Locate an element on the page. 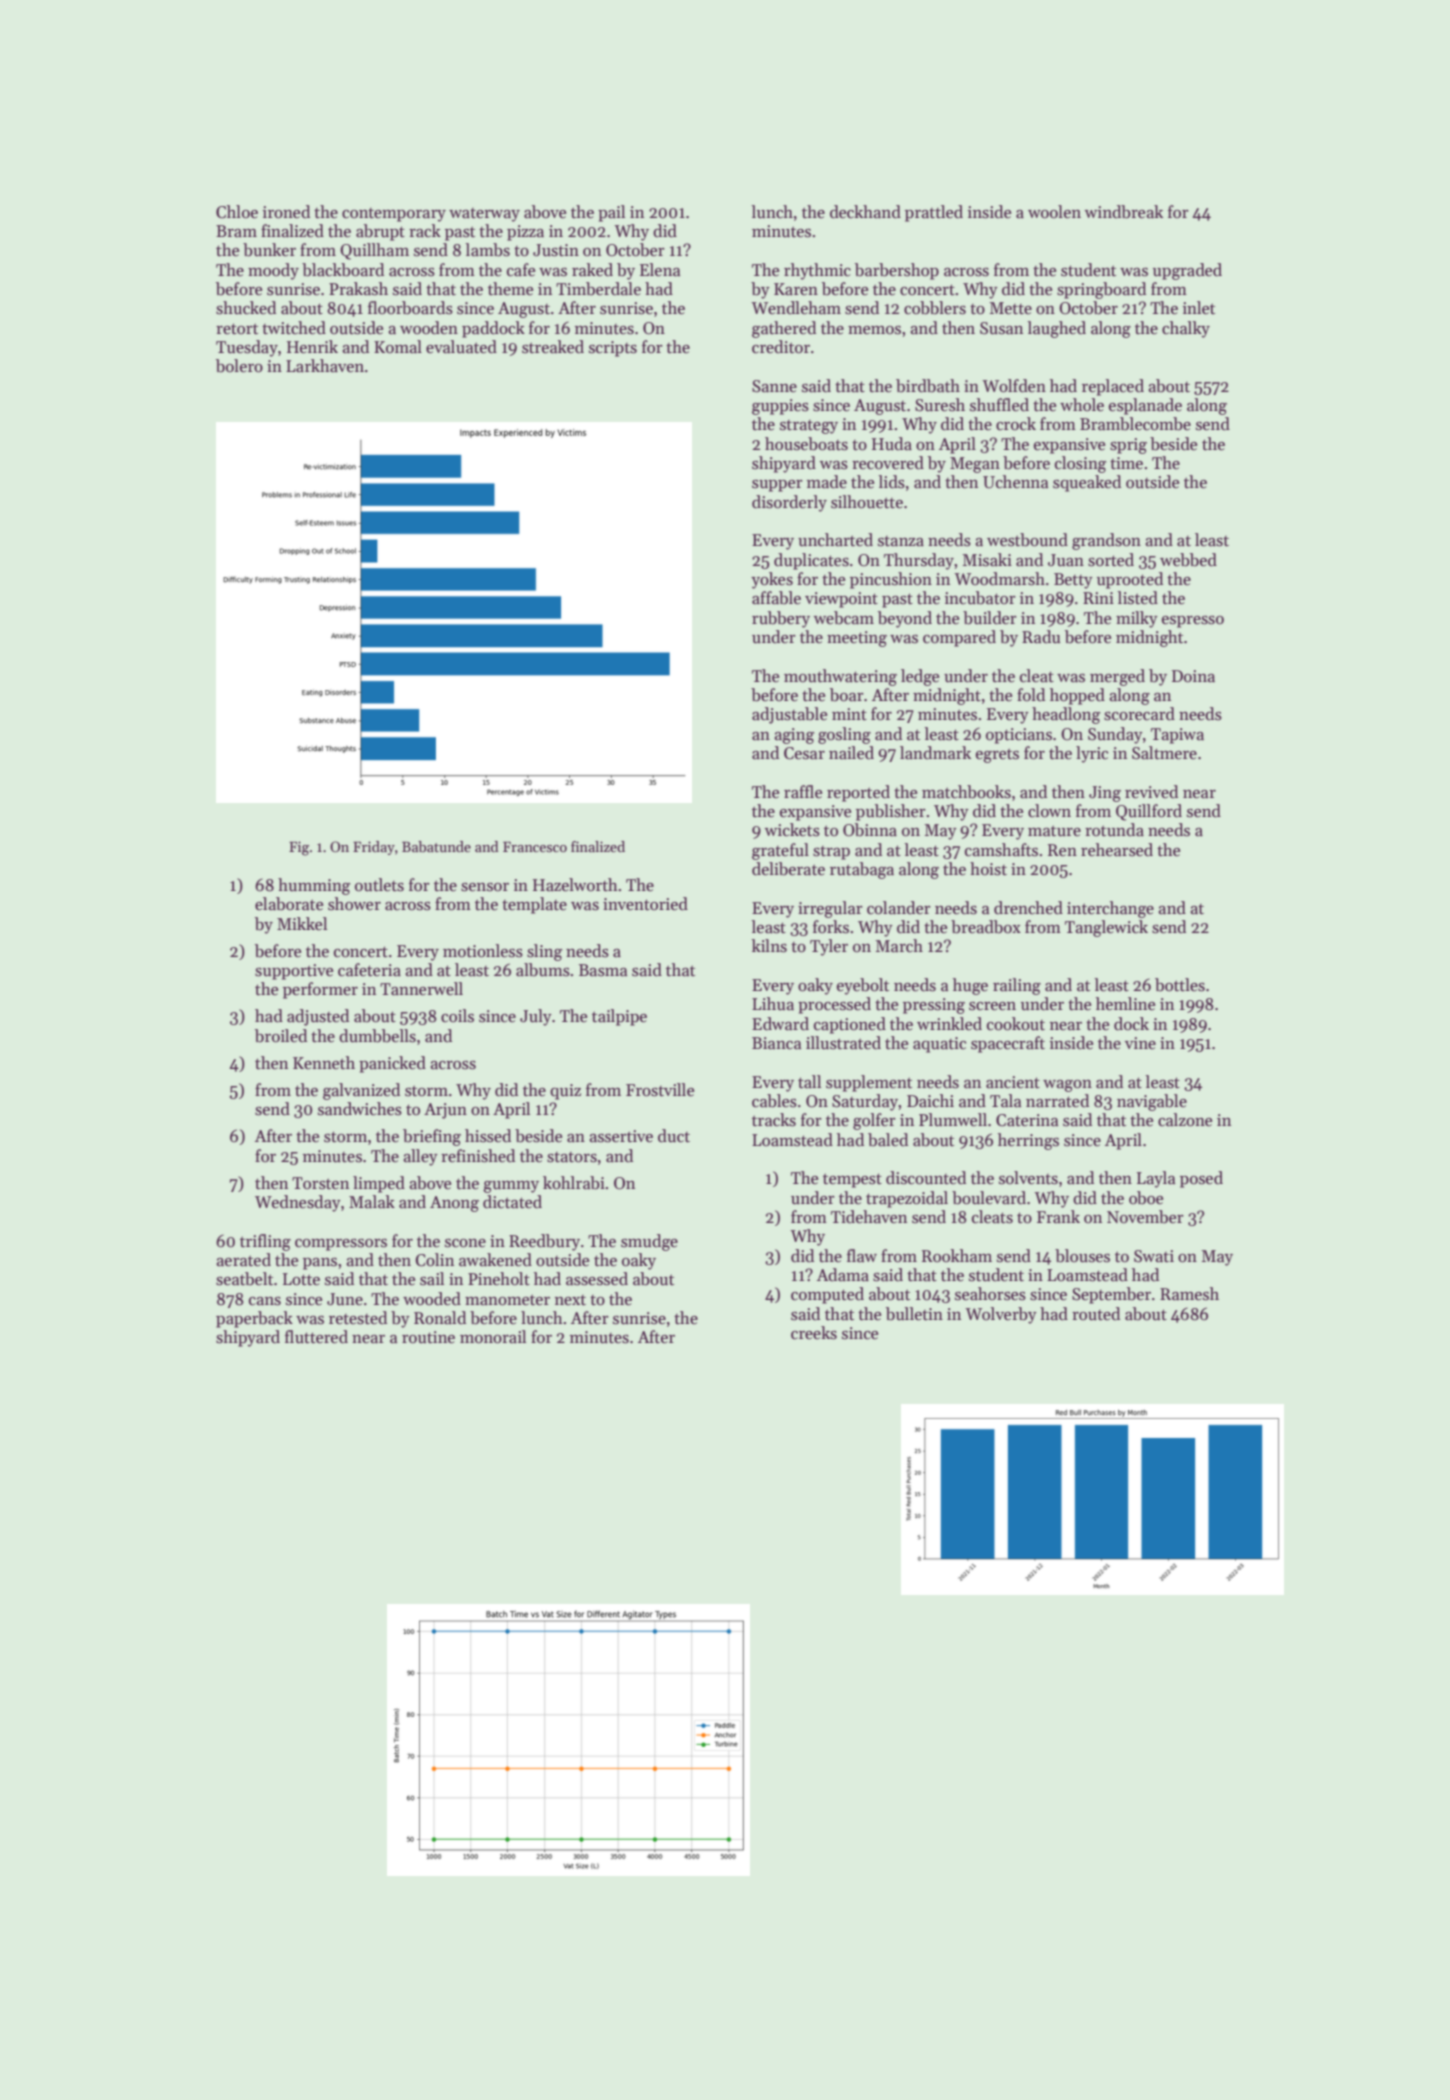 Image resolution: width=1450 pixels, height=2100 pixels. vine is located at coordinates (1140, 1043).
